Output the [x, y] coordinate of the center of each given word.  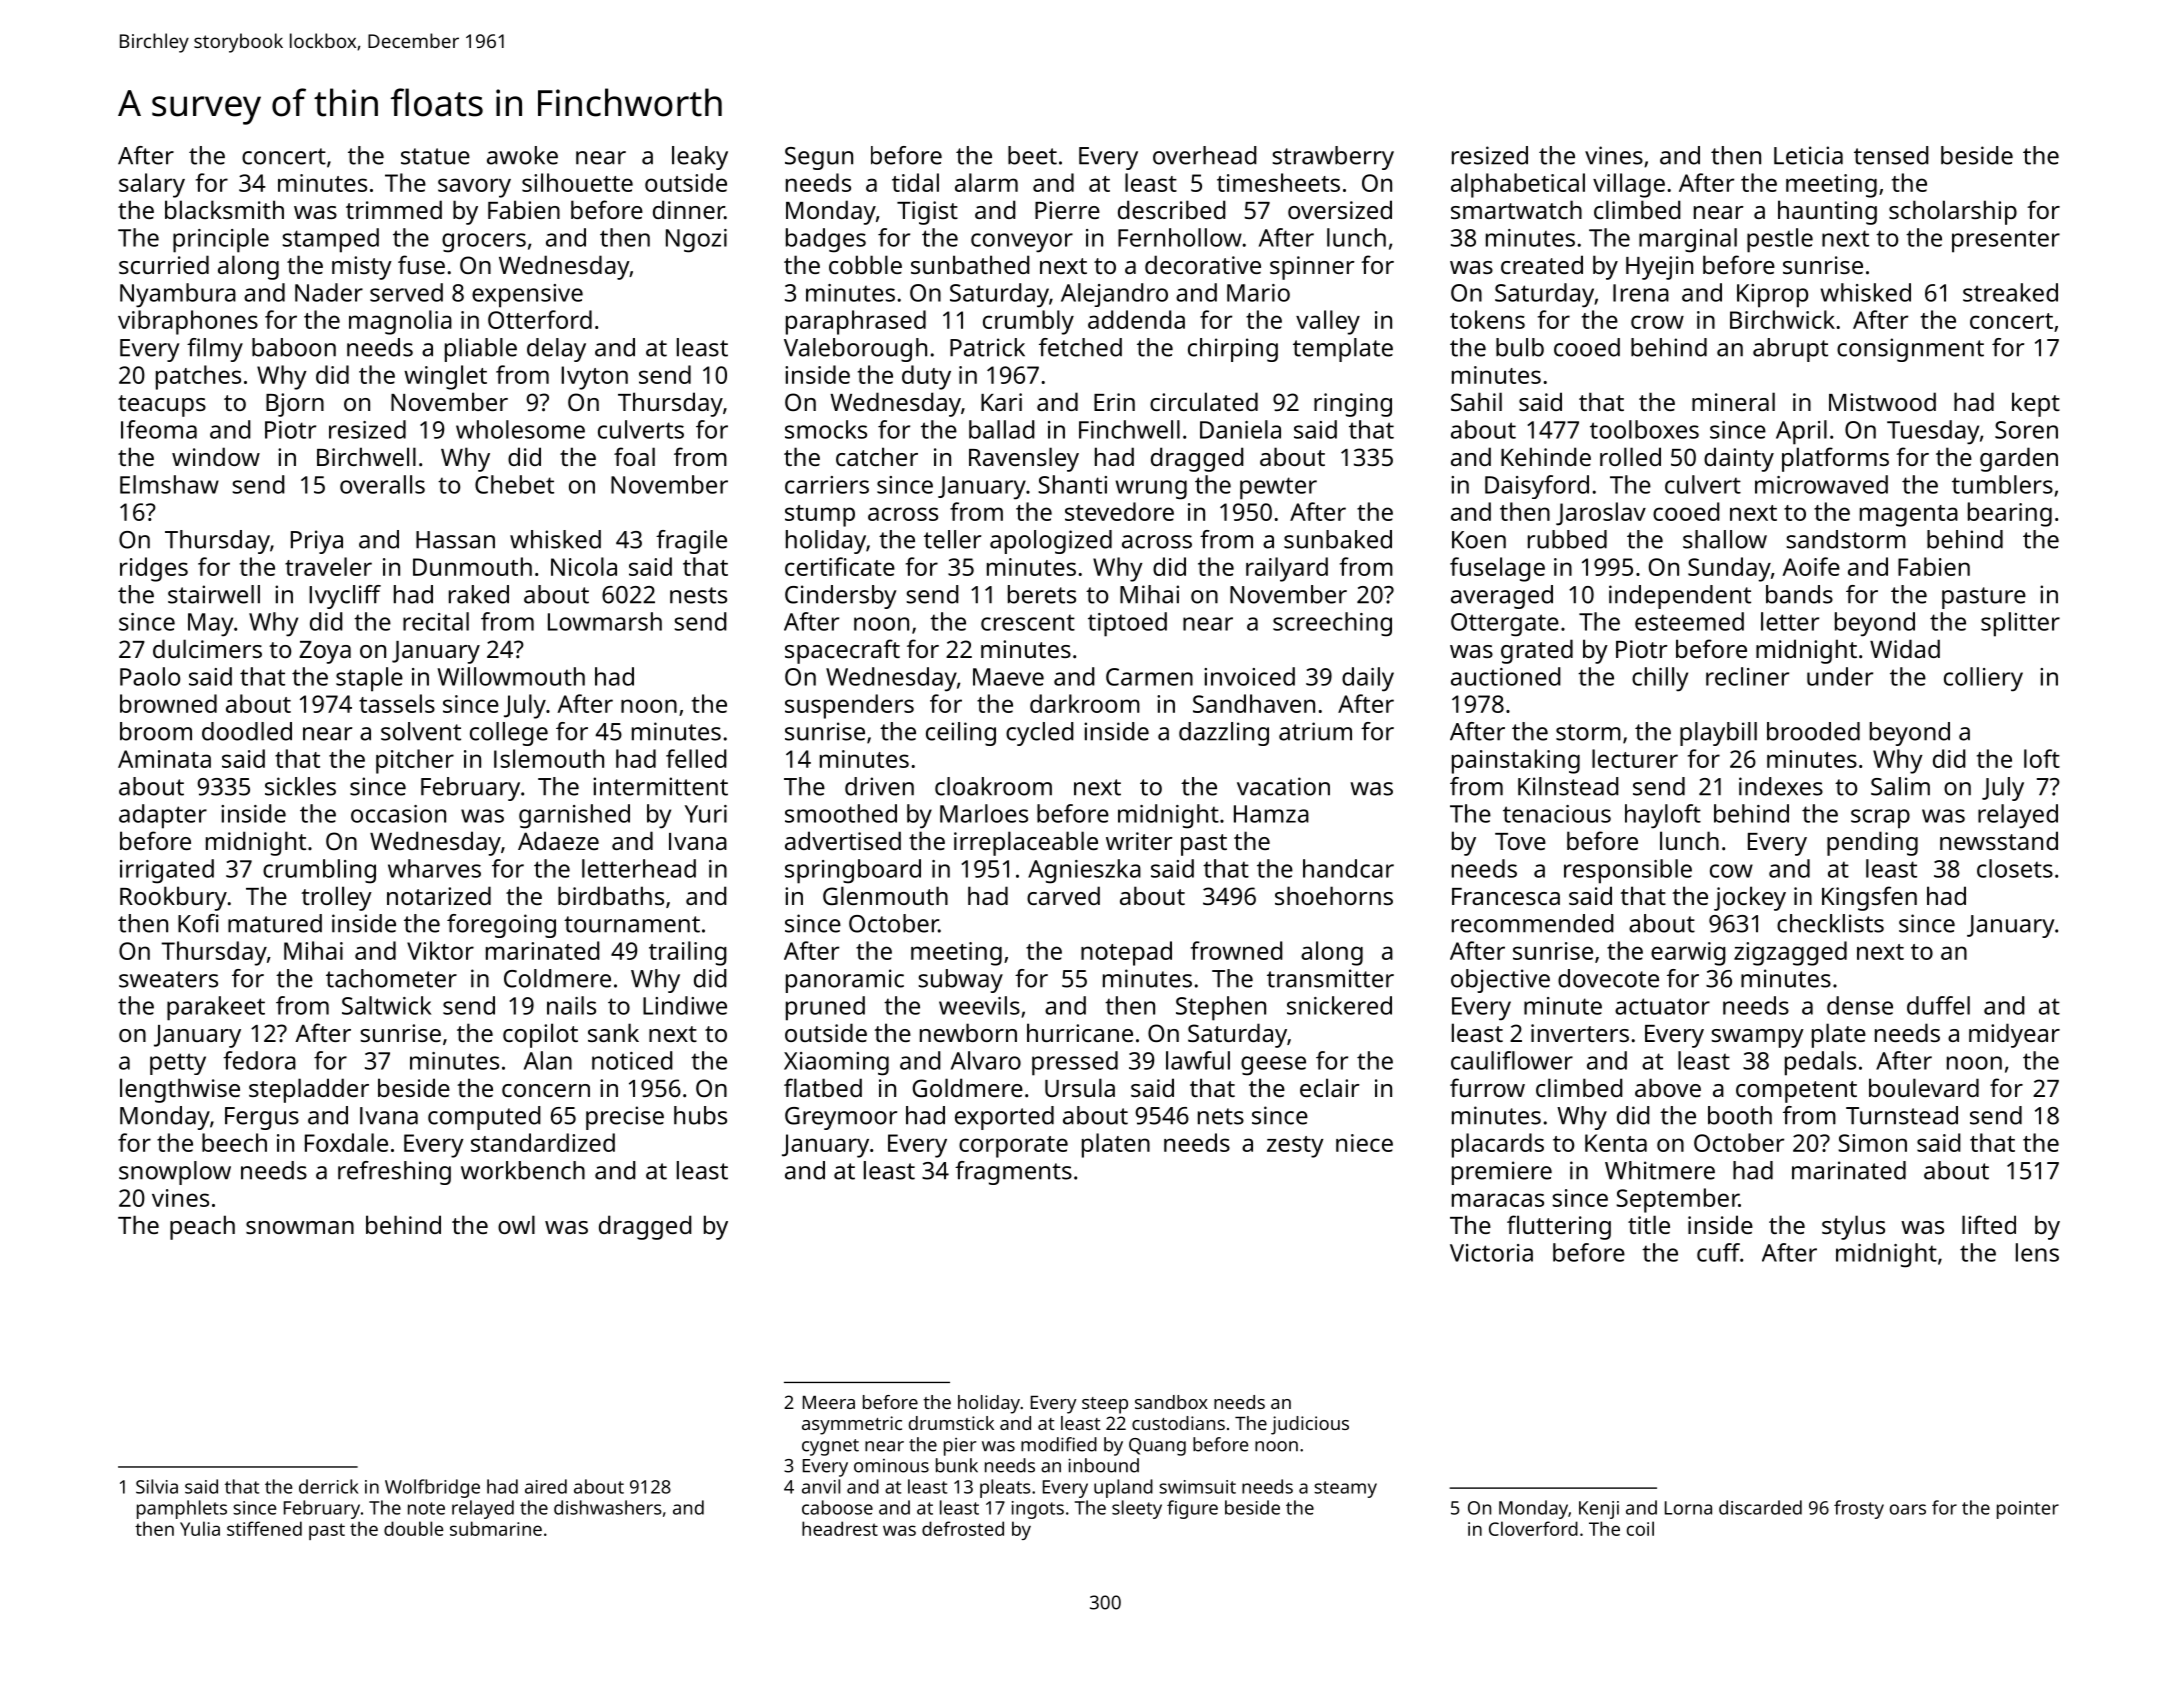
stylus [1853, 1227]
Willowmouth [511, 676]
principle [221, 240]
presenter [2006, 241]
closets [2015, 868]
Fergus [262, 1118]
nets [1221, 1116]
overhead [1205, 155]
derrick [329, 1486]
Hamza [1271, 814]
